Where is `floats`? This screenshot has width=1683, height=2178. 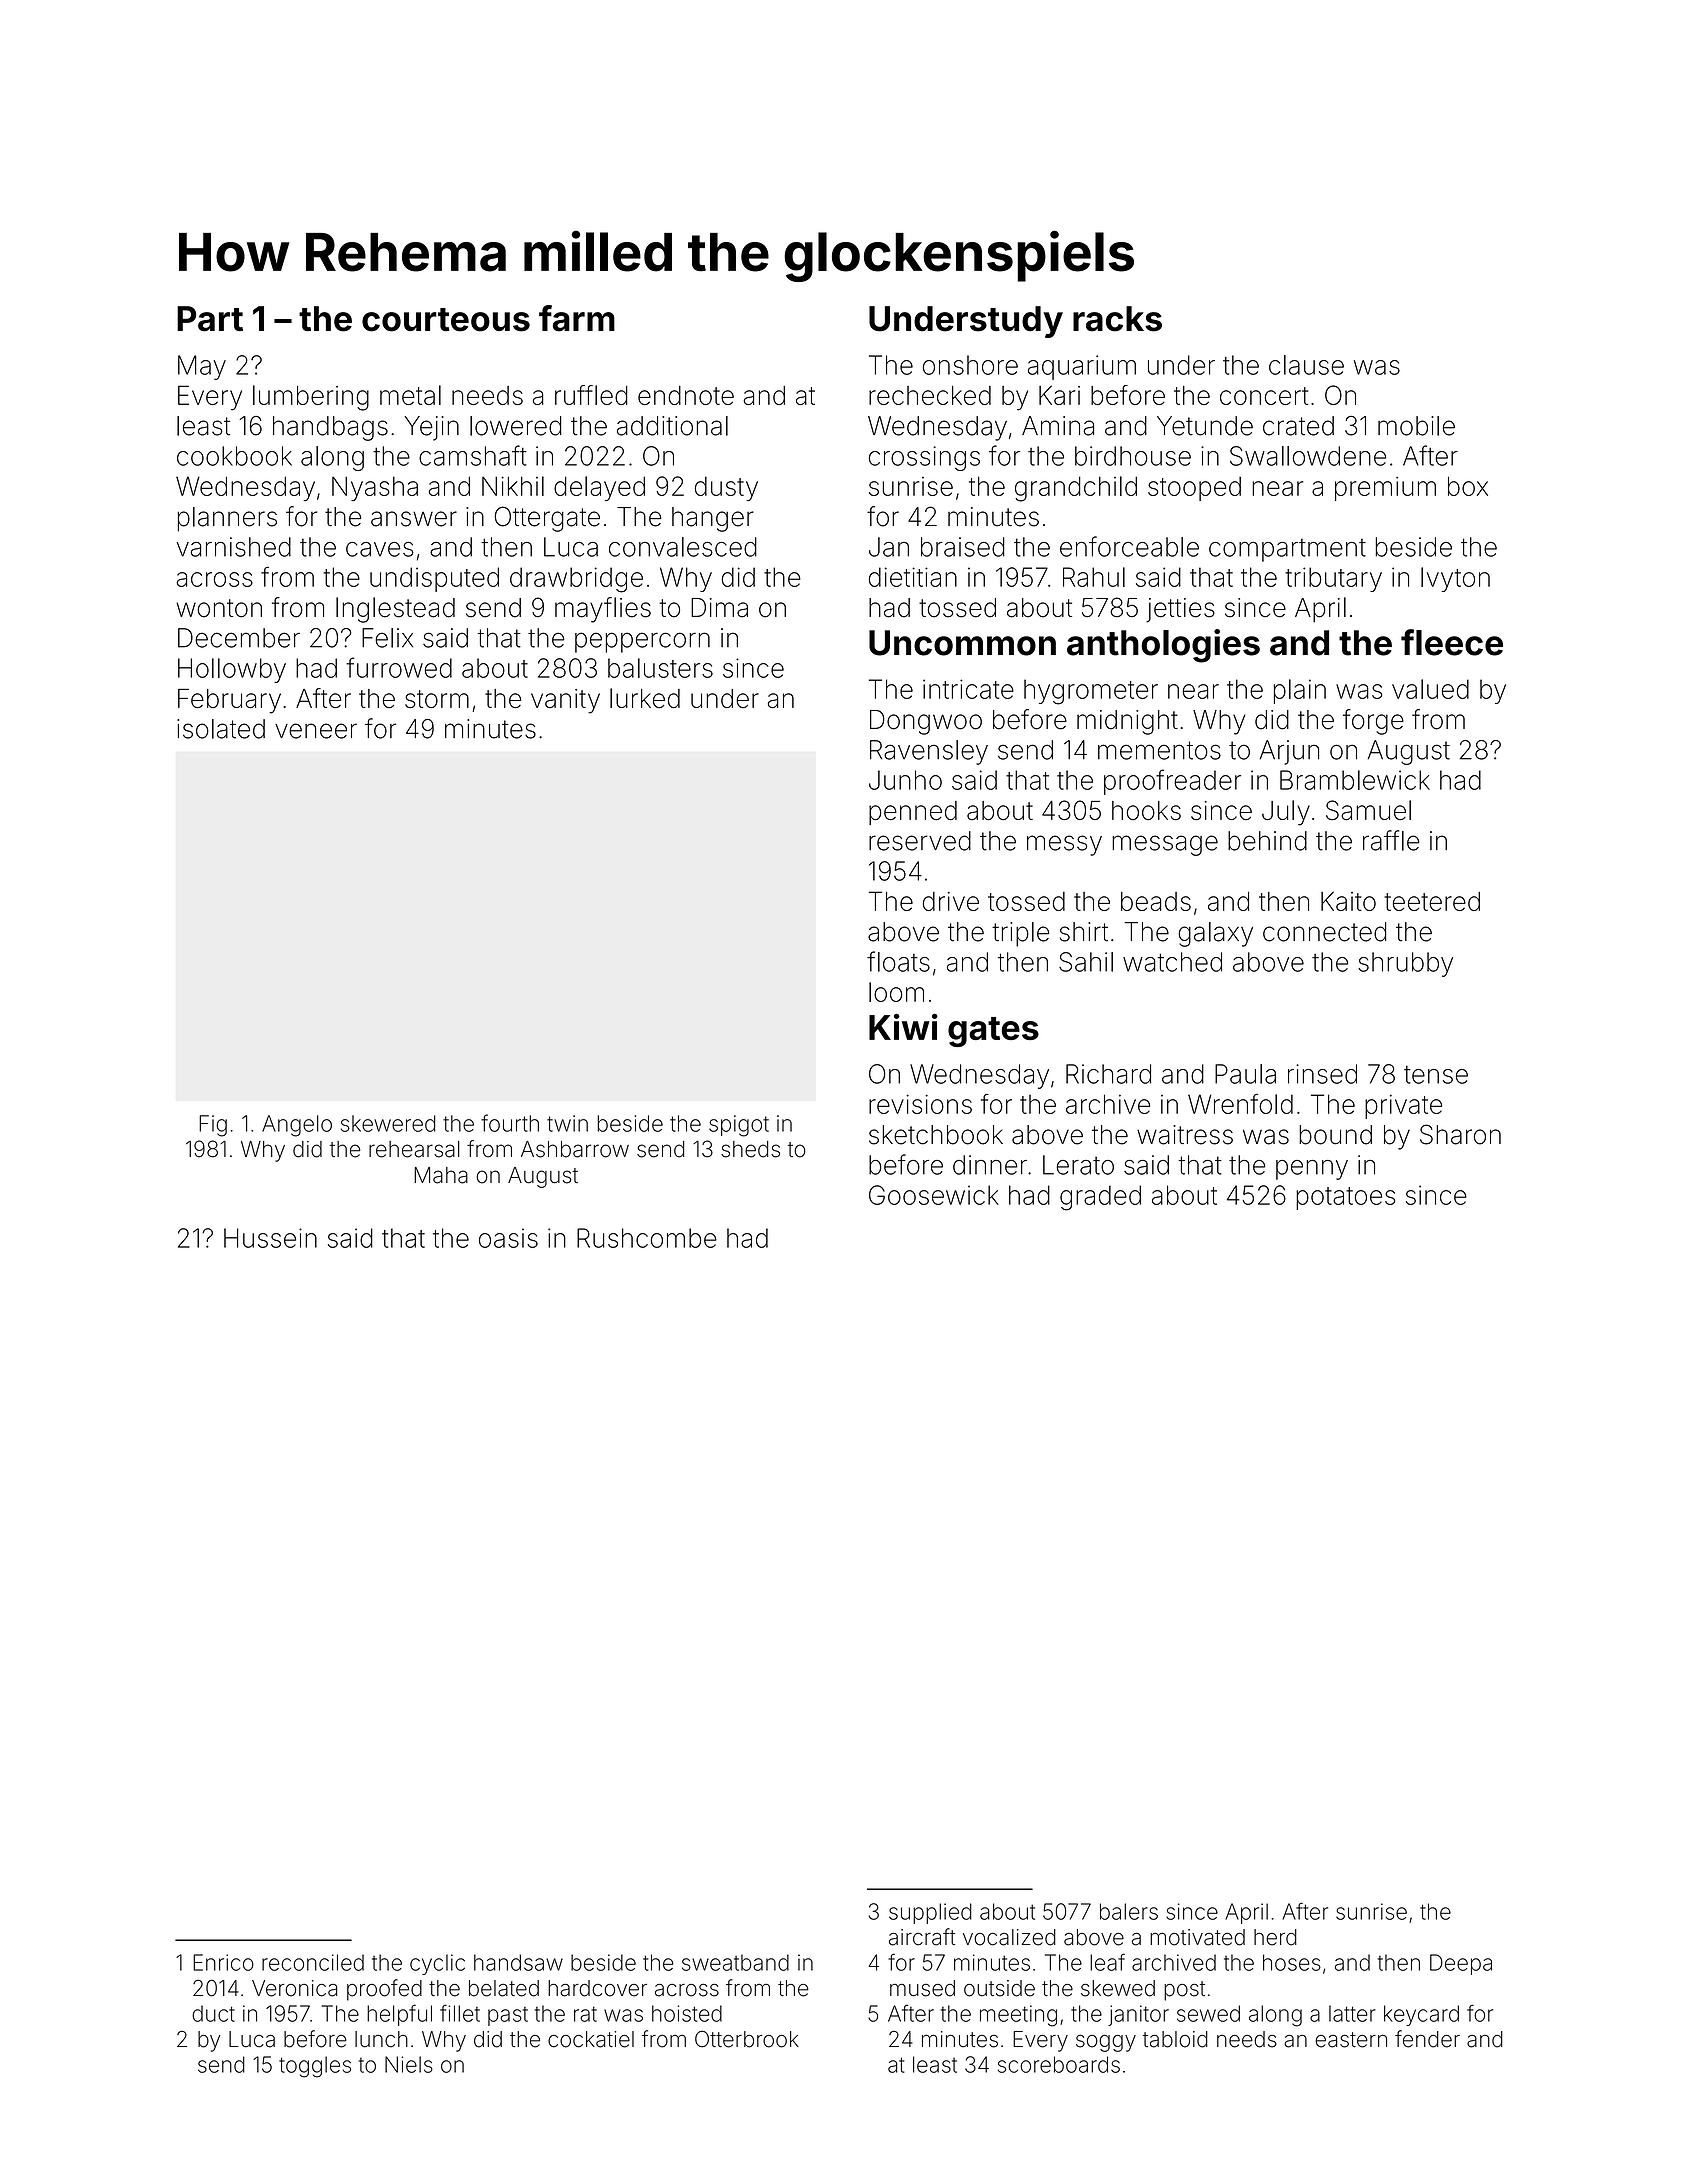
floats is located at coordinates (898, 961).
